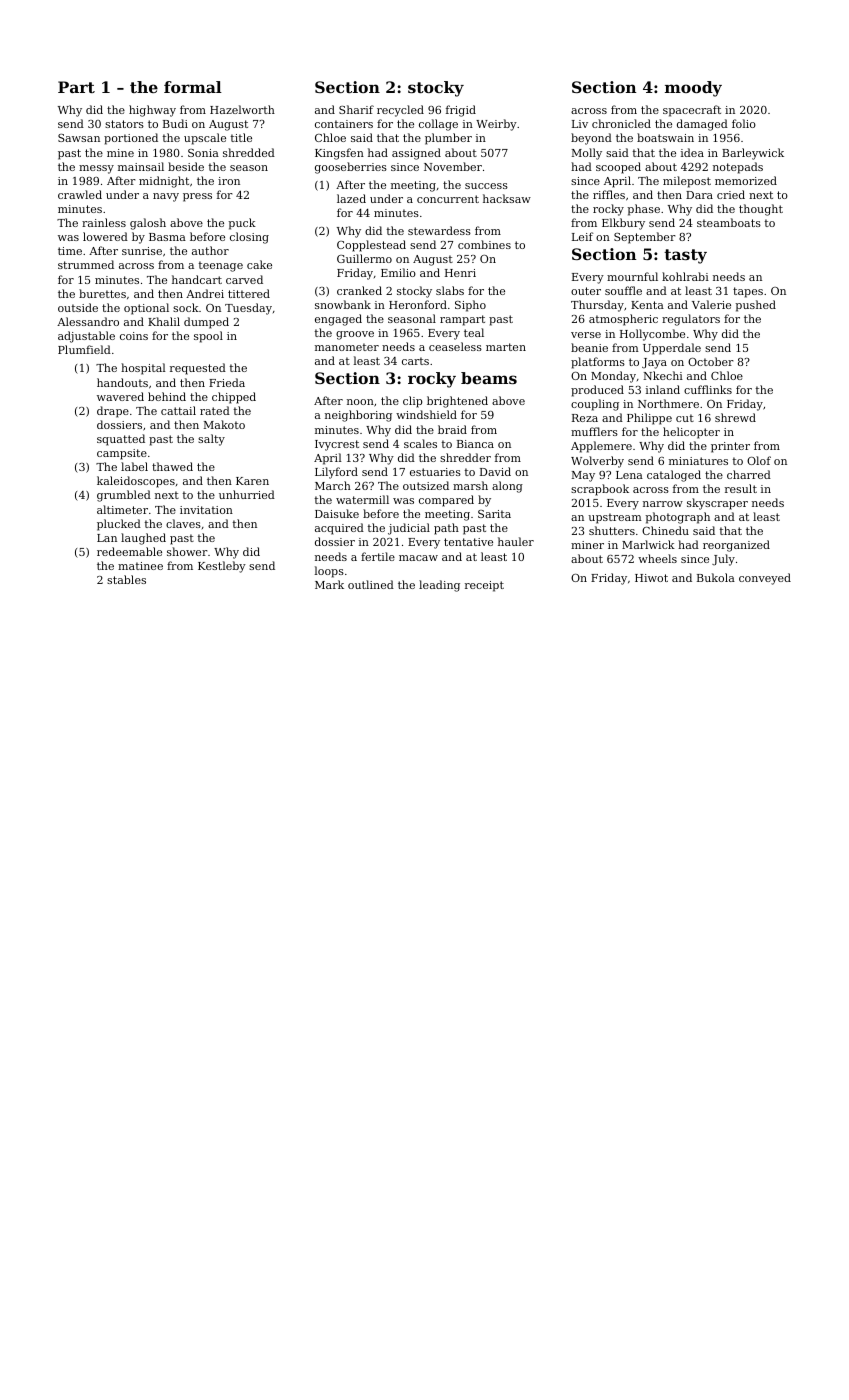 The width and height of the document is (849, 1400). What do you see at coordinates (140, 566) in the document?
I see `matinee` at bounding box center [140, 566].
